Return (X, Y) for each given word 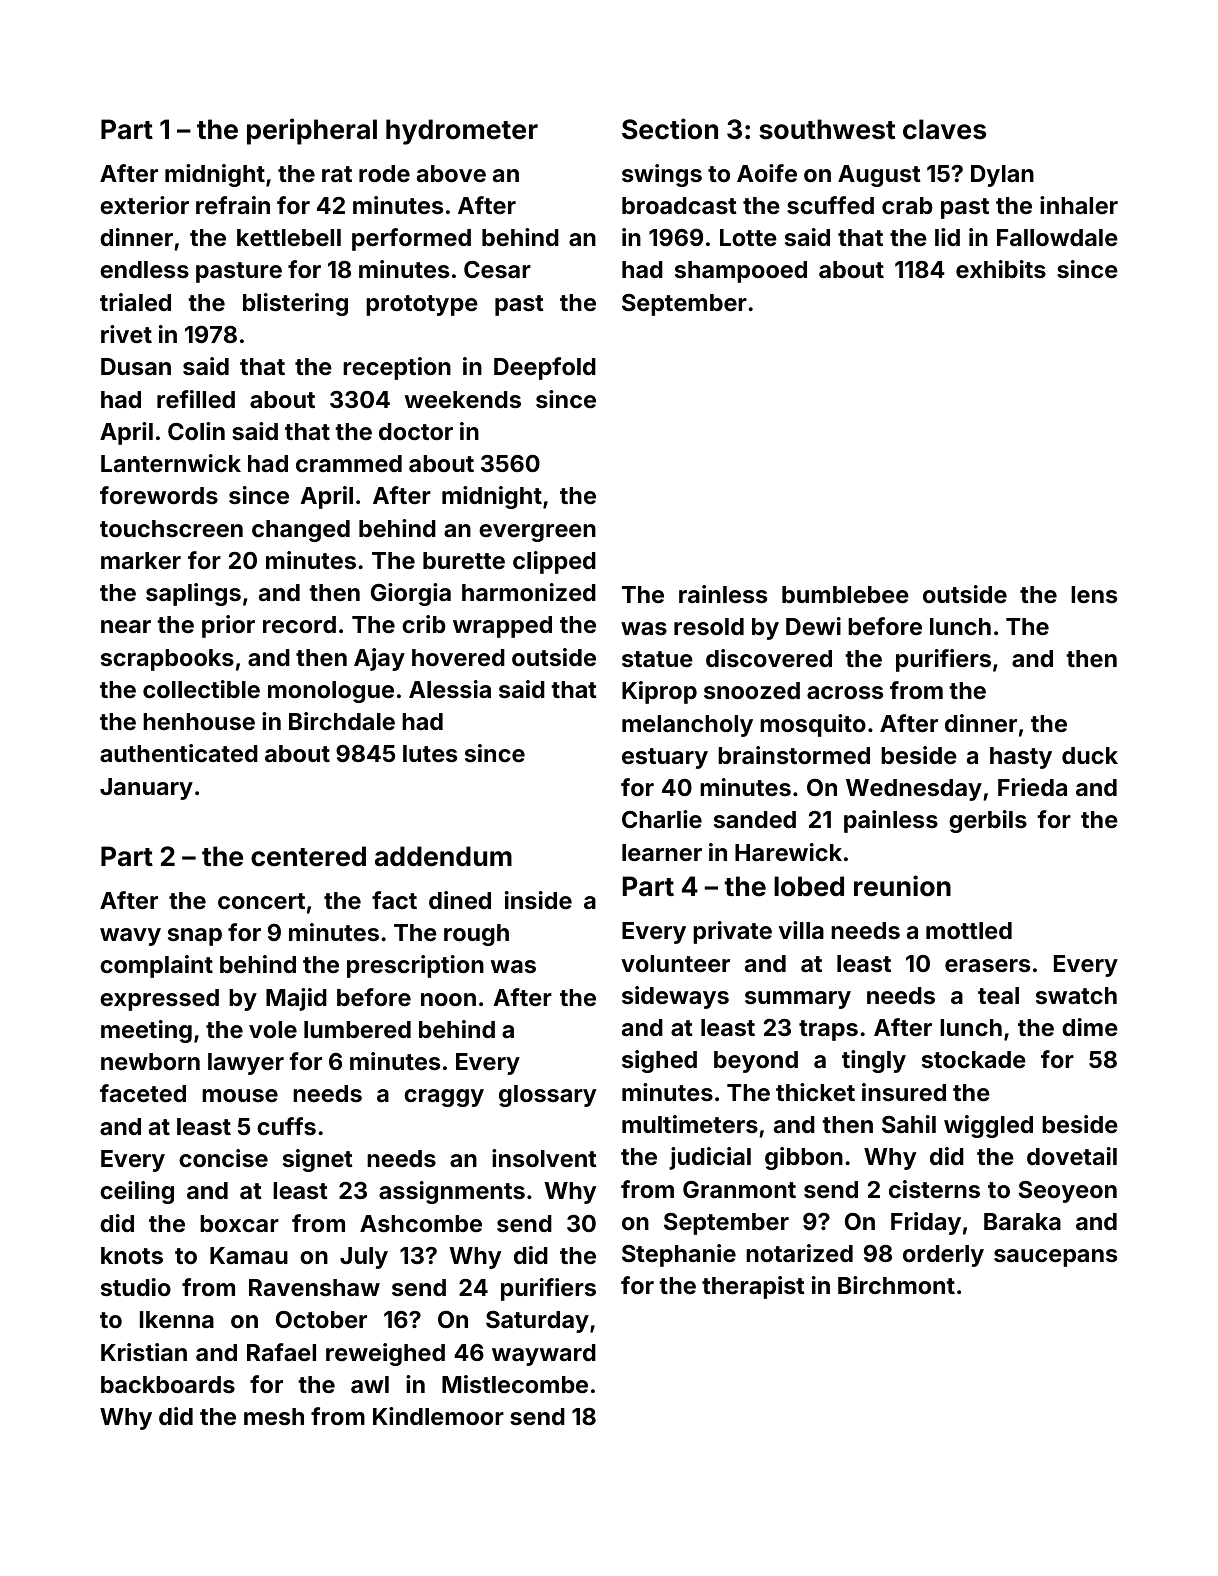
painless (891, 821)
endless (144, 269)
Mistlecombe (515, 1384)
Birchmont (896, 1285)
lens (1094, 594)
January (146, 789)
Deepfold (545, 368)
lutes (430, 753)
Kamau (249, 1255)
